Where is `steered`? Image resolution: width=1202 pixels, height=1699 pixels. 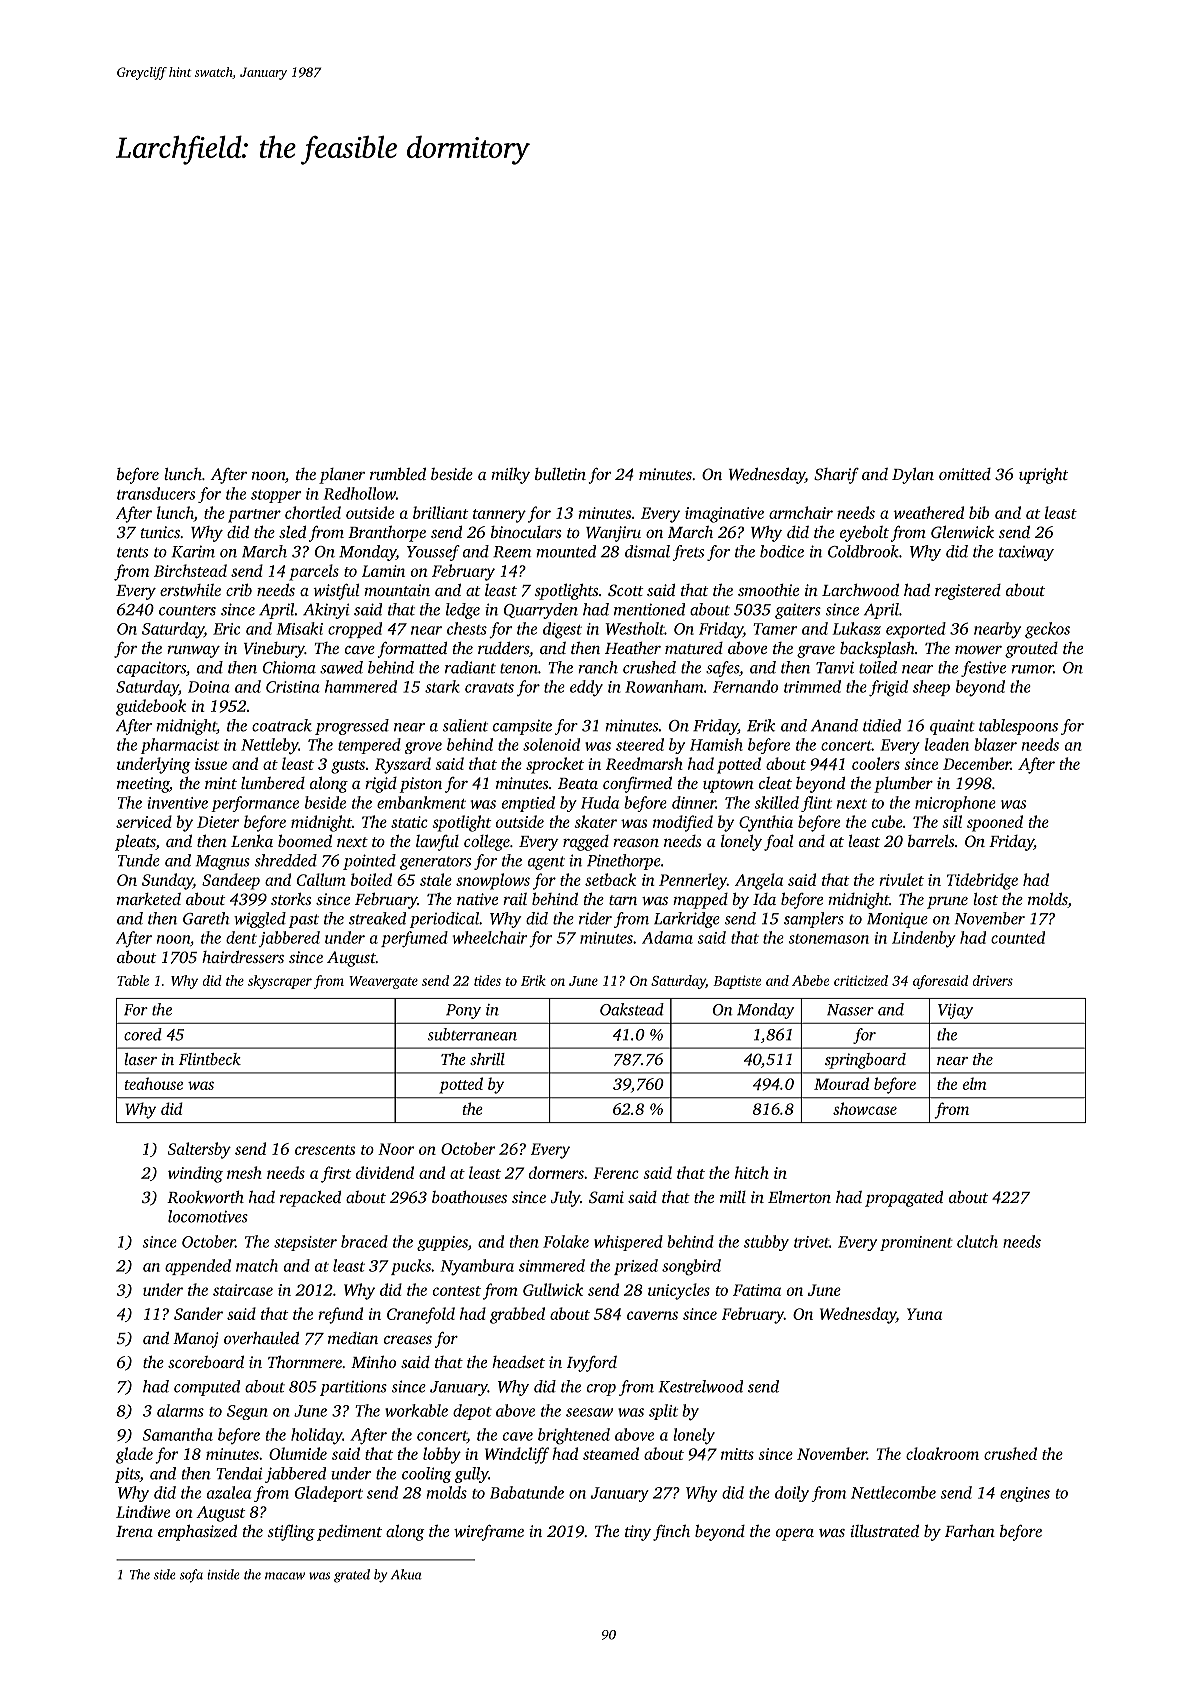 steered is located at coordinates (640, 744).
